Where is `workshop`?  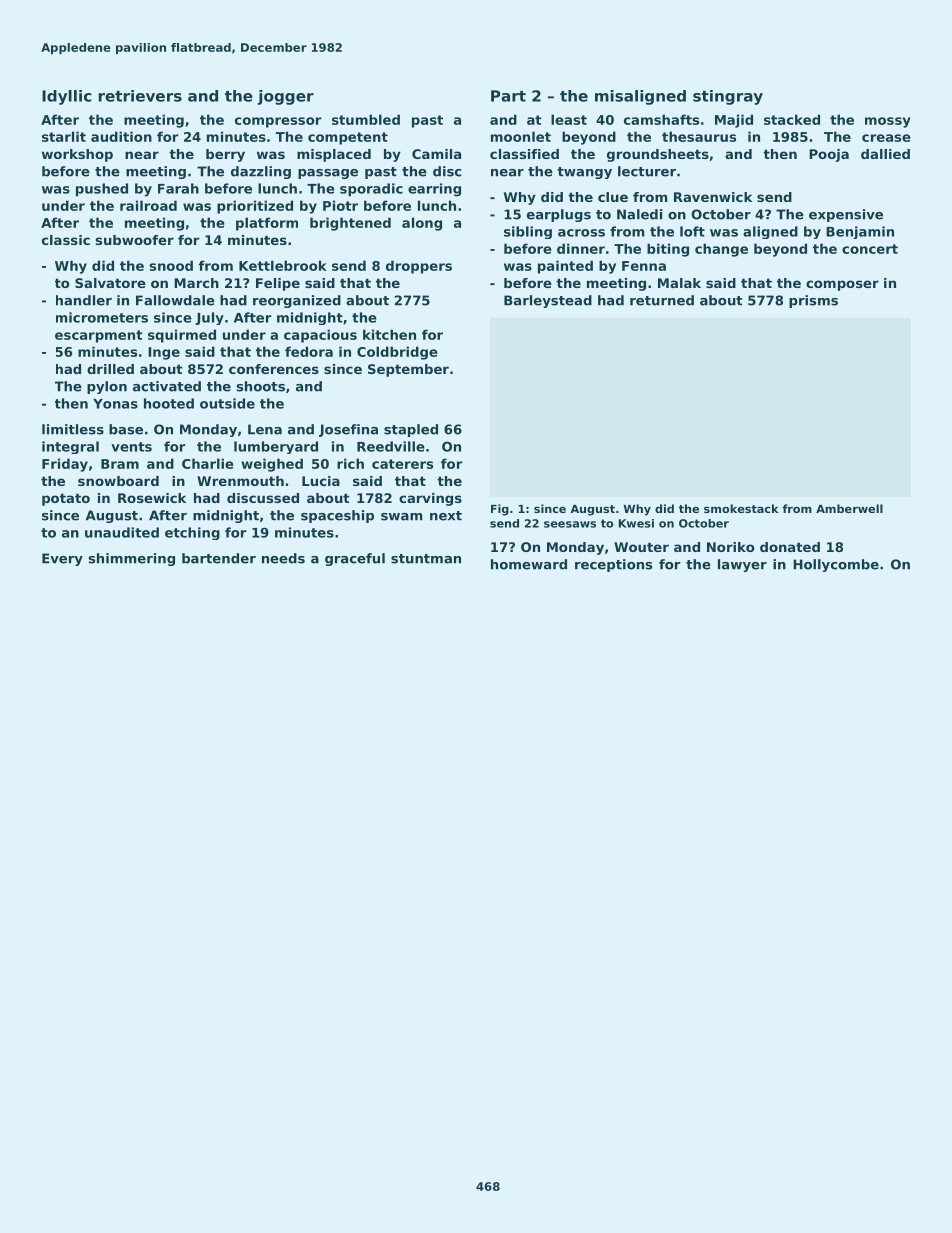
workshop is located at coordinates (77, 155).
